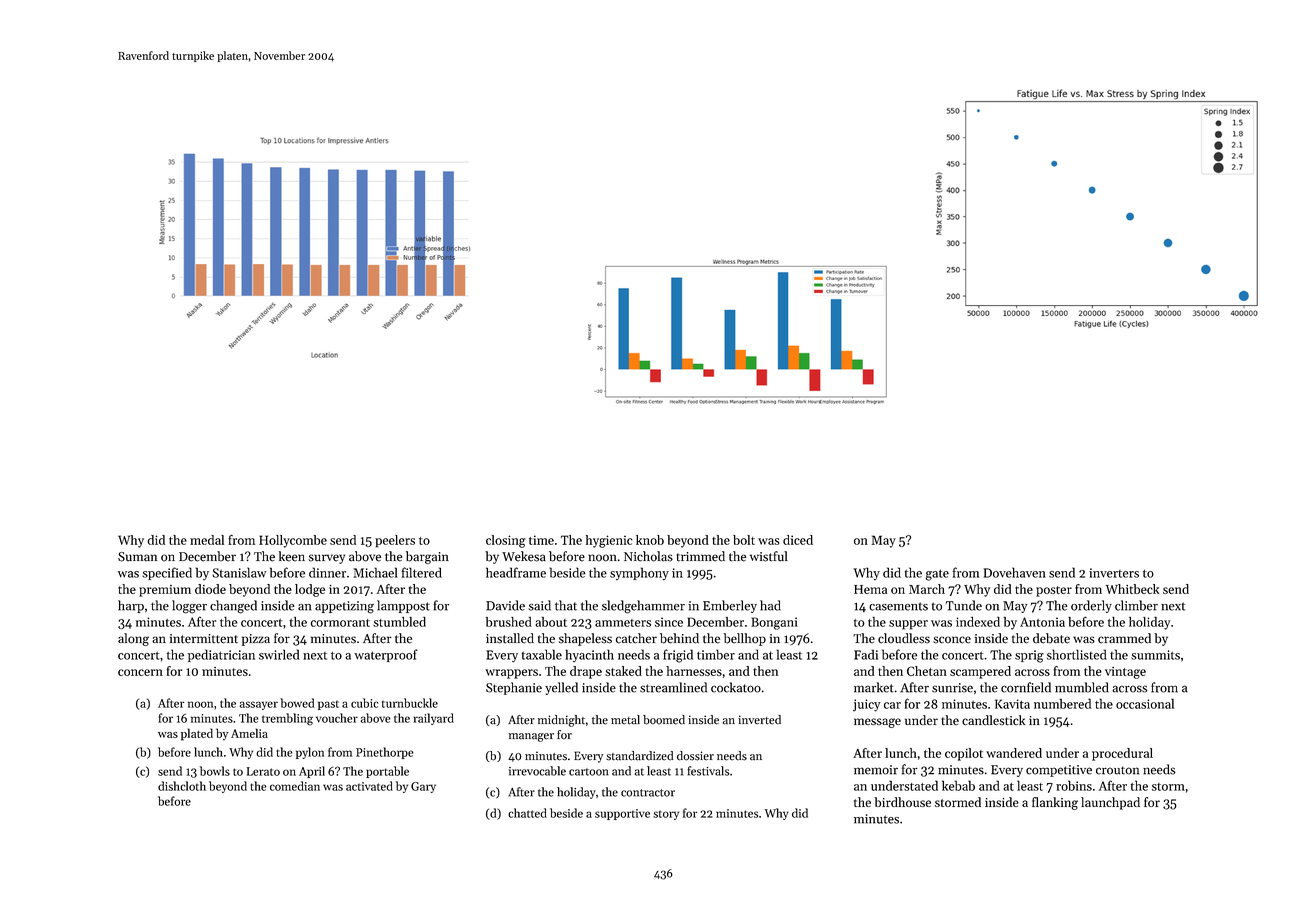 The height and width of the screenshot is (924, 1308). What do you see at coordinates (537, 771) in the screenshot?
I see `irrevocable` at bounding box center [537, 771].
